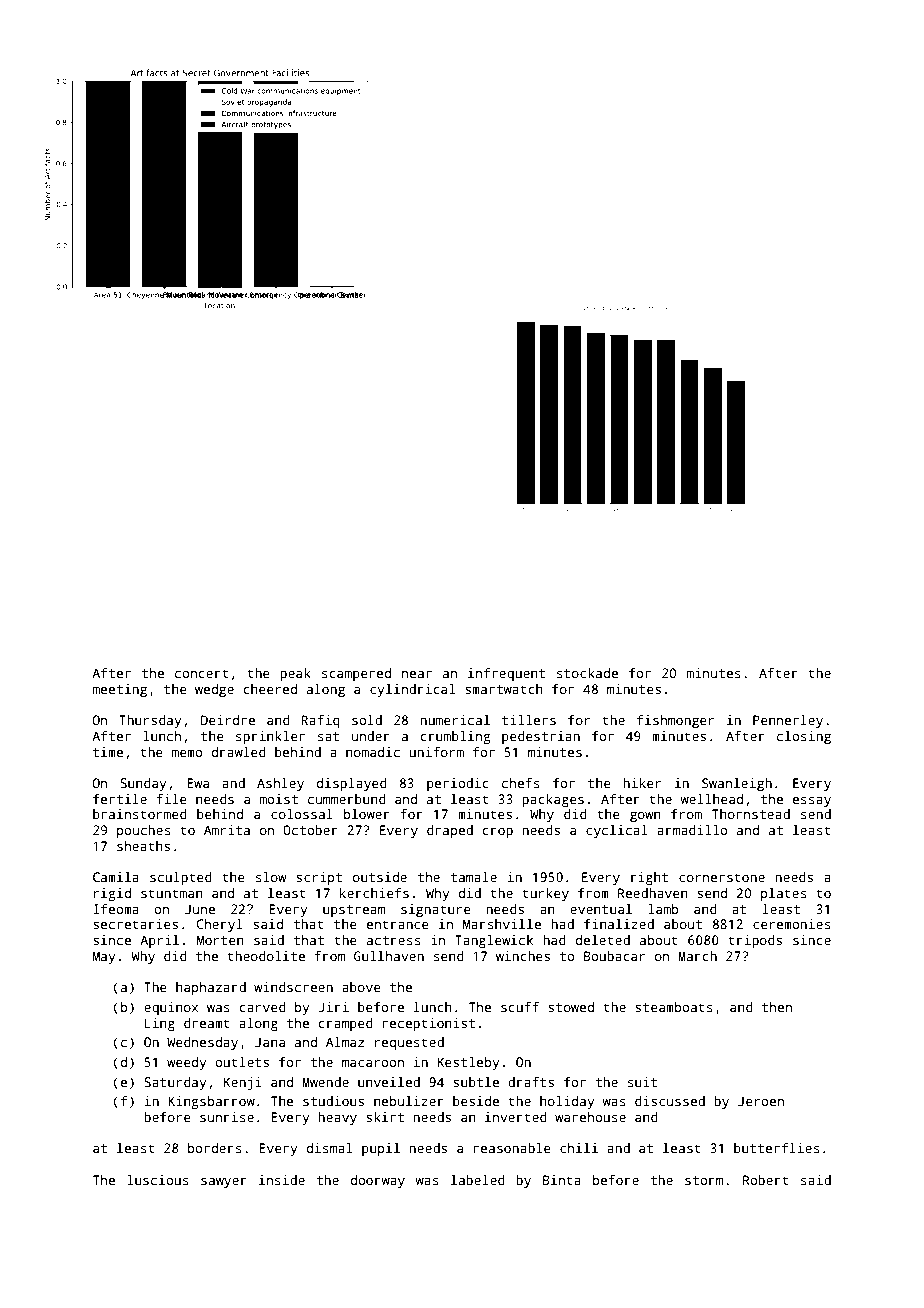 The height and width of the image is (1308, 924). Describe the element at coordinates (202, 673) in the image. I see `concert` at that location.
